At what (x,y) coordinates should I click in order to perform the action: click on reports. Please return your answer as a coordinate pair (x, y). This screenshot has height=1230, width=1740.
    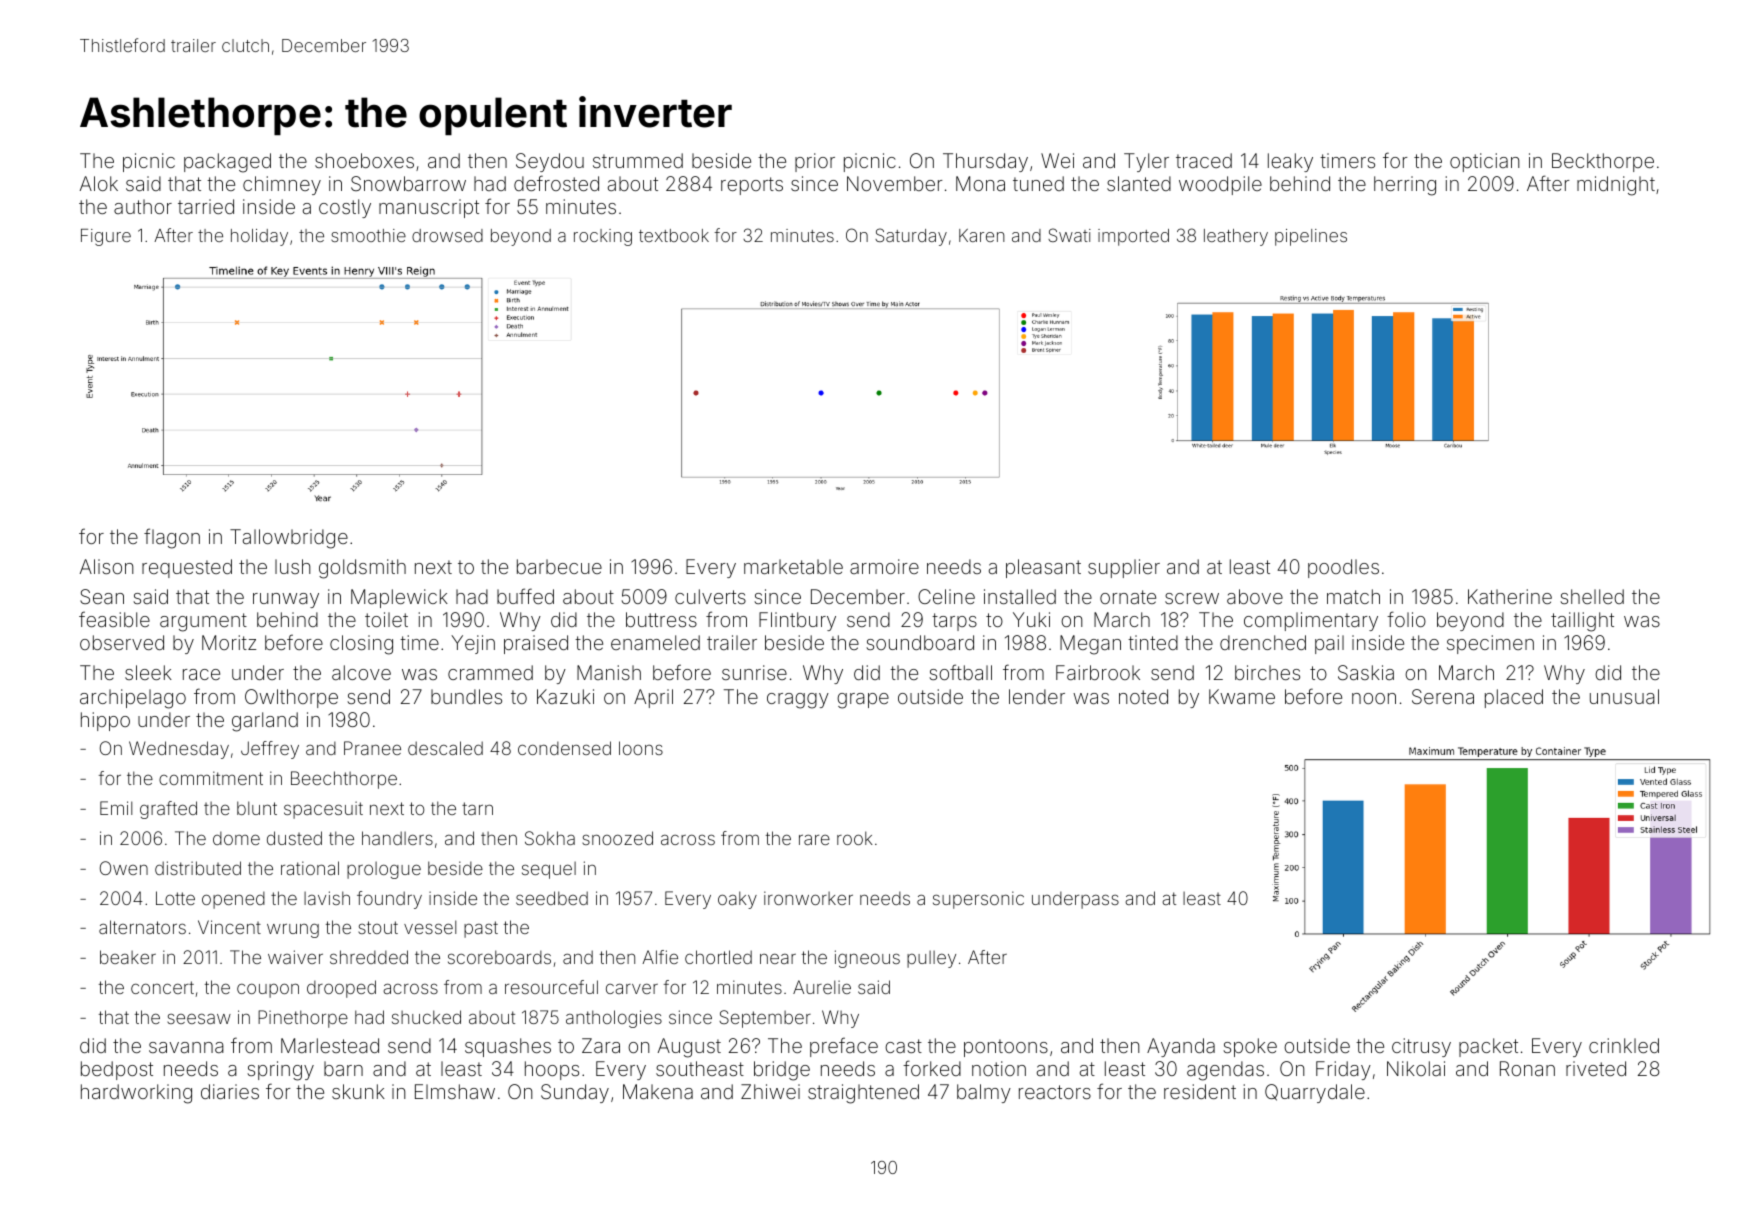
    Looking at the image, I should click on (752, 186).
